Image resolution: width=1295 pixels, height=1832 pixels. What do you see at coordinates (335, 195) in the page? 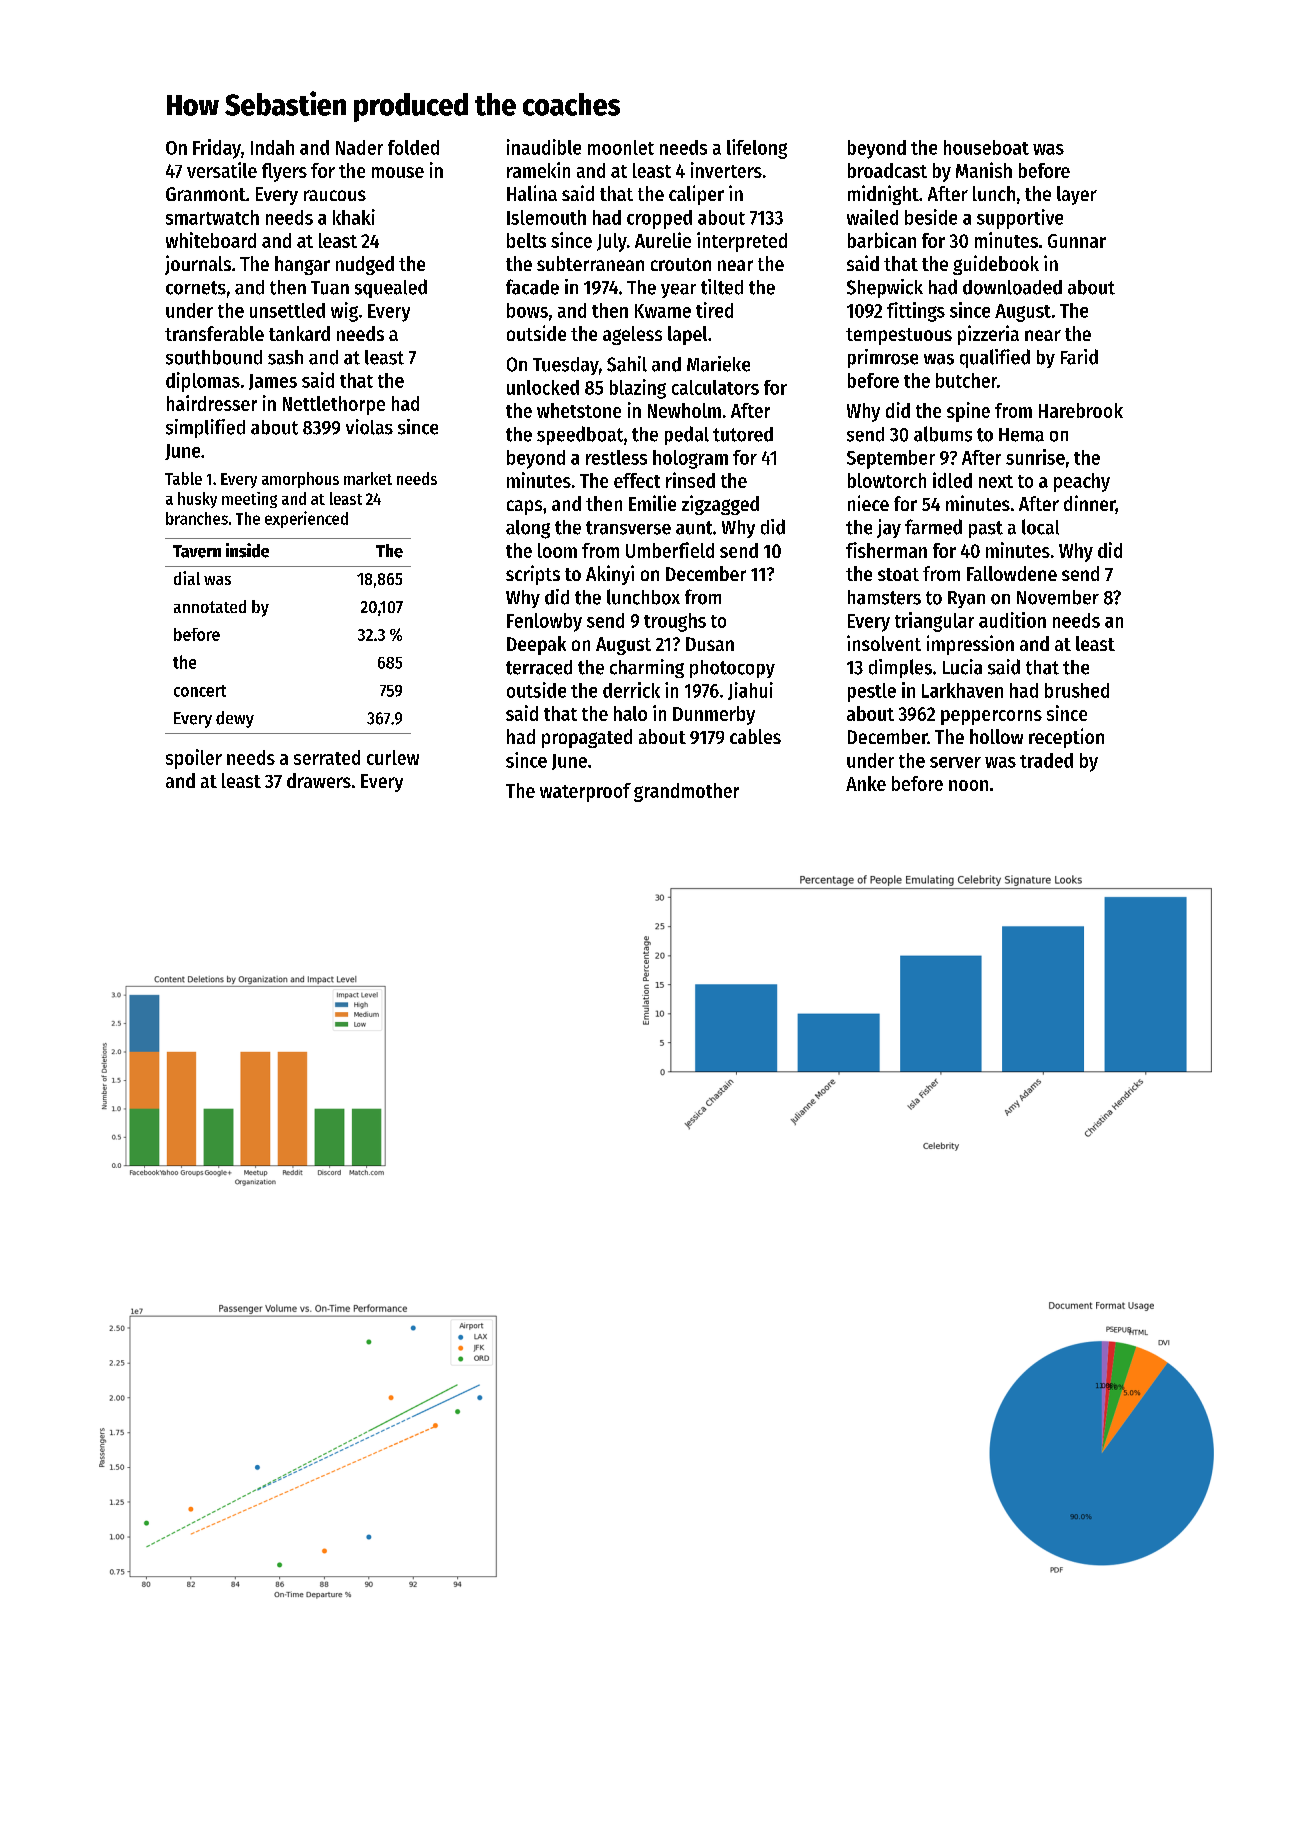
I see `raucous` at bounding box center [335, 195].
